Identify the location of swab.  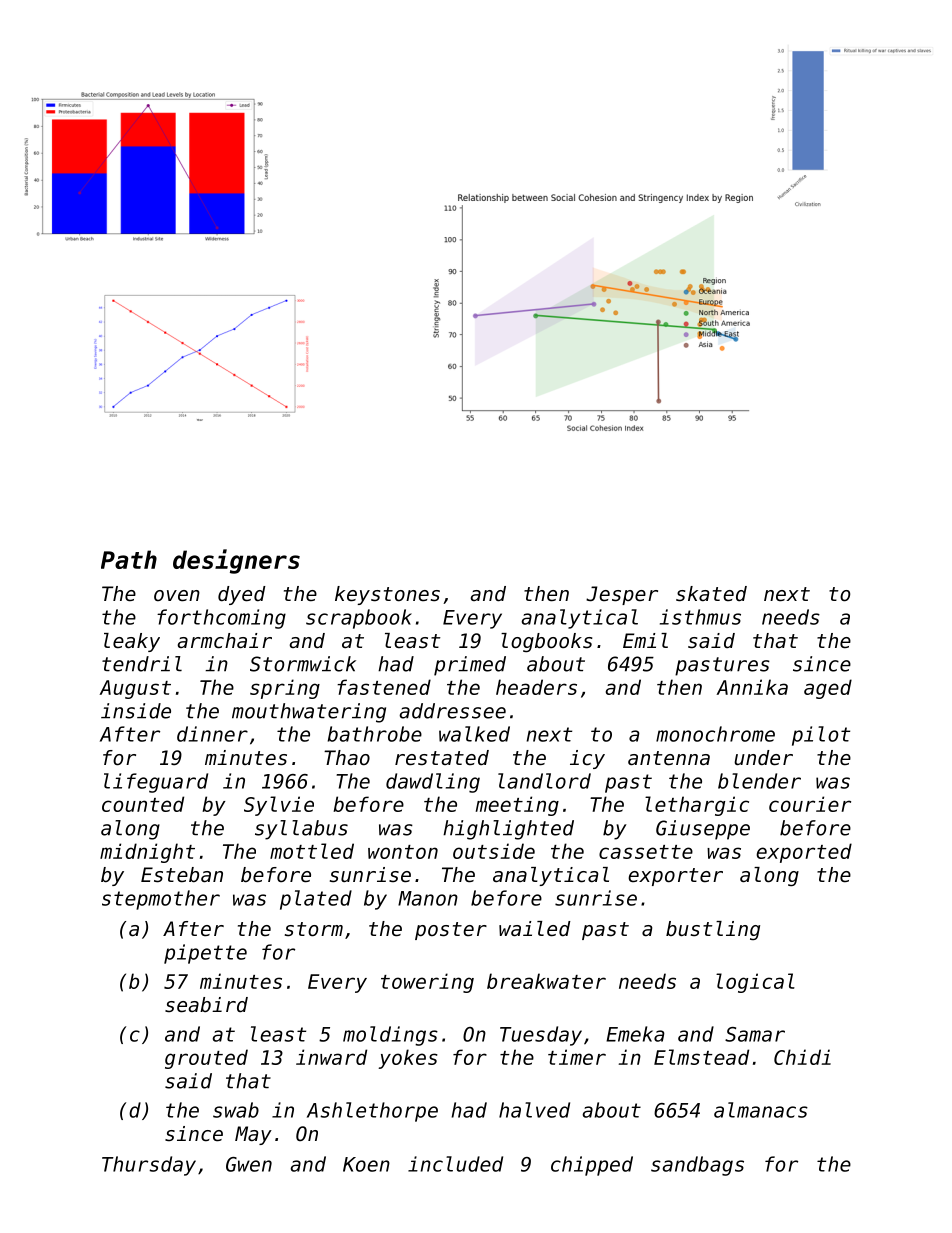
(236, 1110).
